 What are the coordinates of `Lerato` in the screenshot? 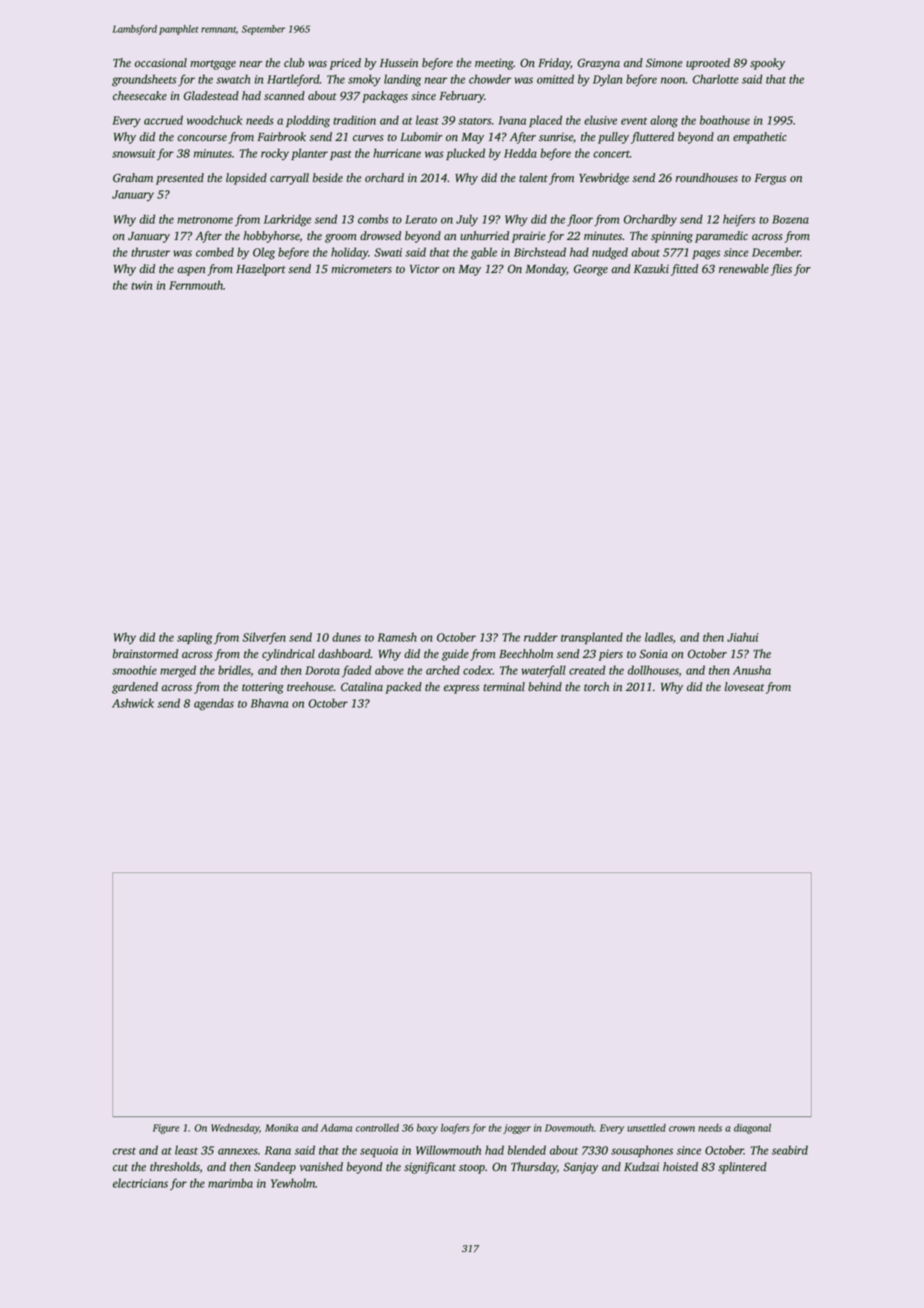 It's located at (421, 219).
